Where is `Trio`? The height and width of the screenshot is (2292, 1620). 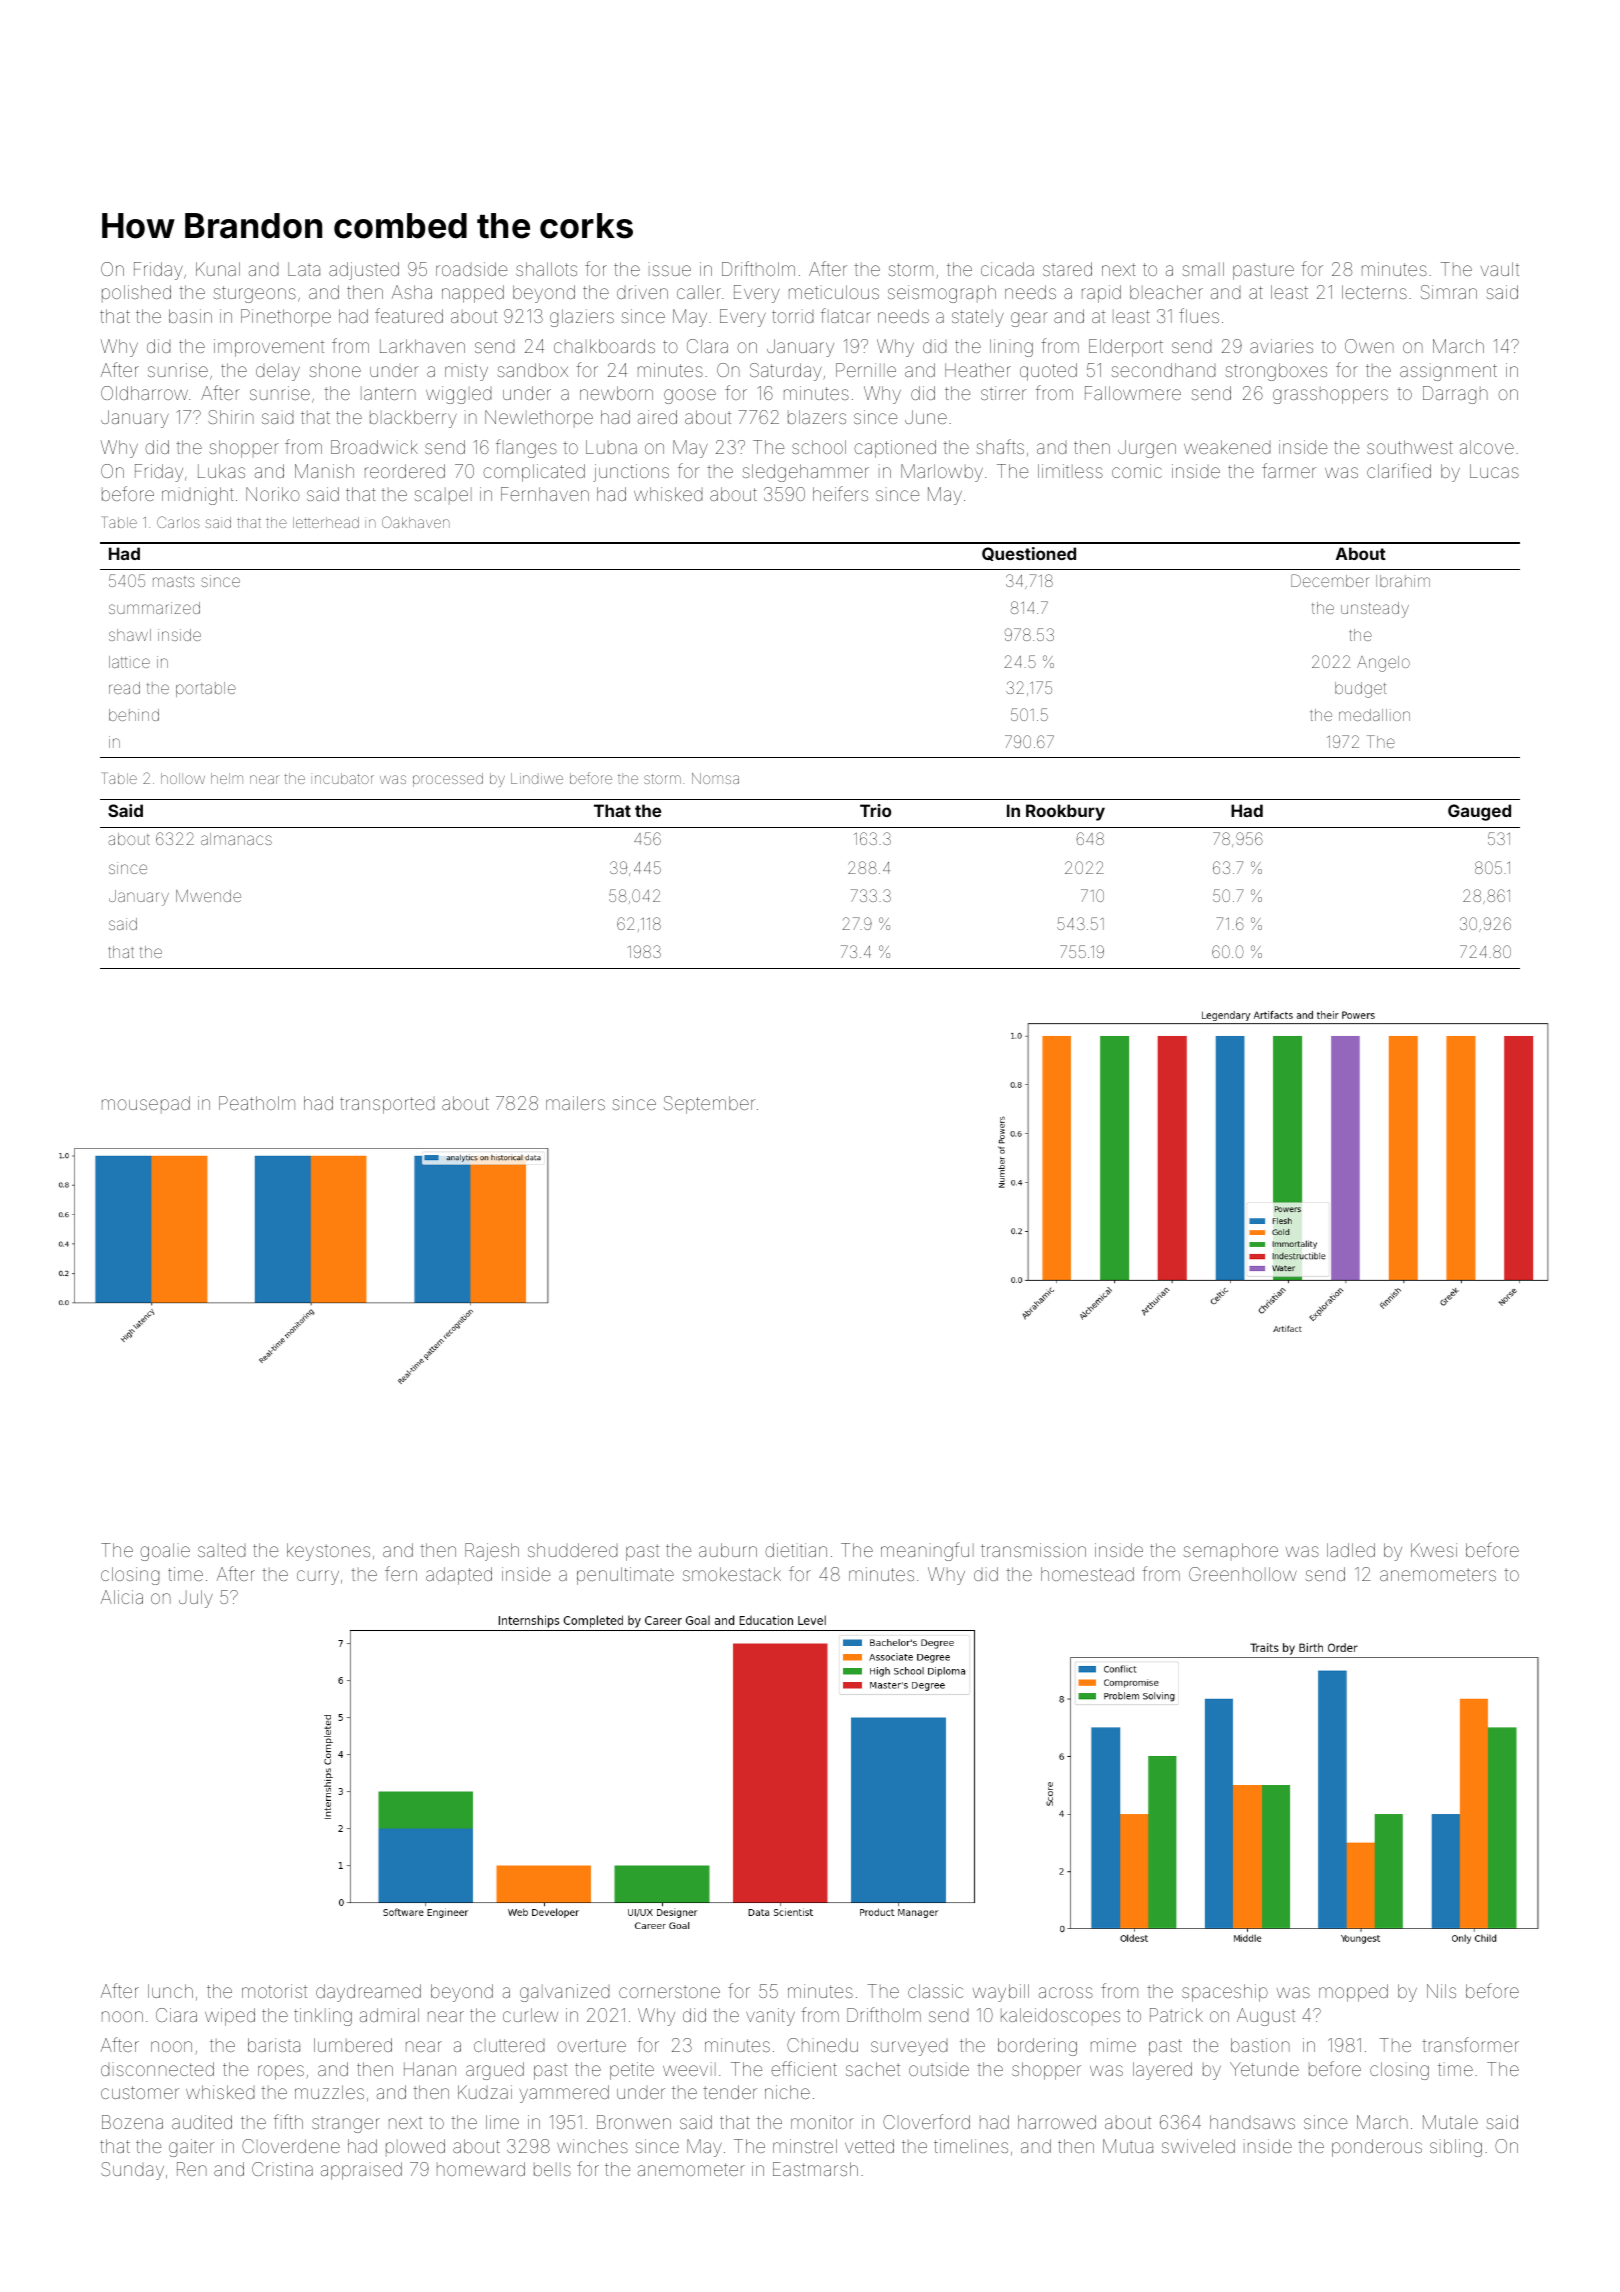
Trio is located at coordinates (875, 810).
